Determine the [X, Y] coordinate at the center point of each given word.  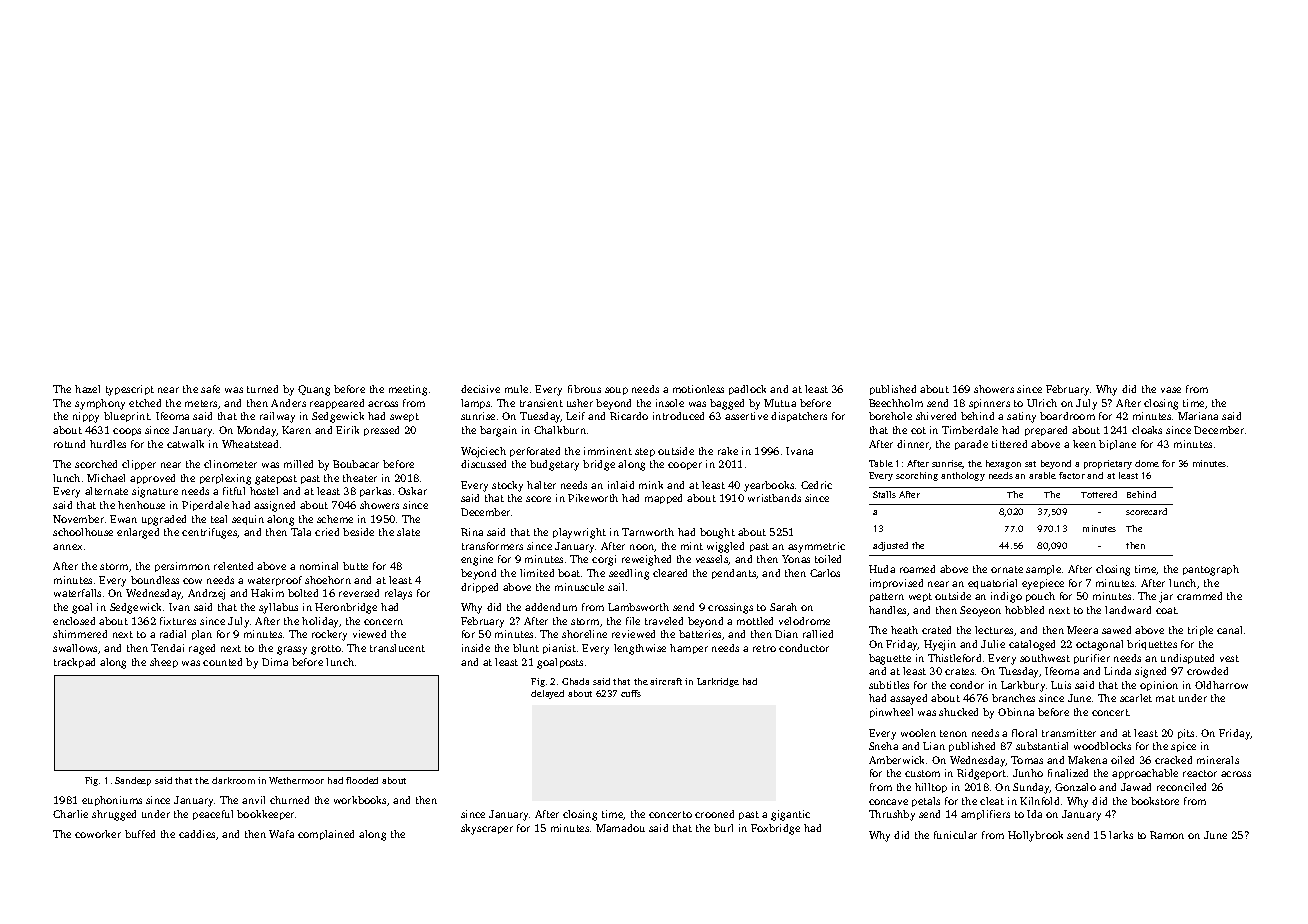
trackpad [74, 663]
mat [1165, 698]
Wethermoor [296, 780]
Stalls [884, 494]
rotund [69, 444]
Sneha [883, 746]
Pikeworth [593, 498]
